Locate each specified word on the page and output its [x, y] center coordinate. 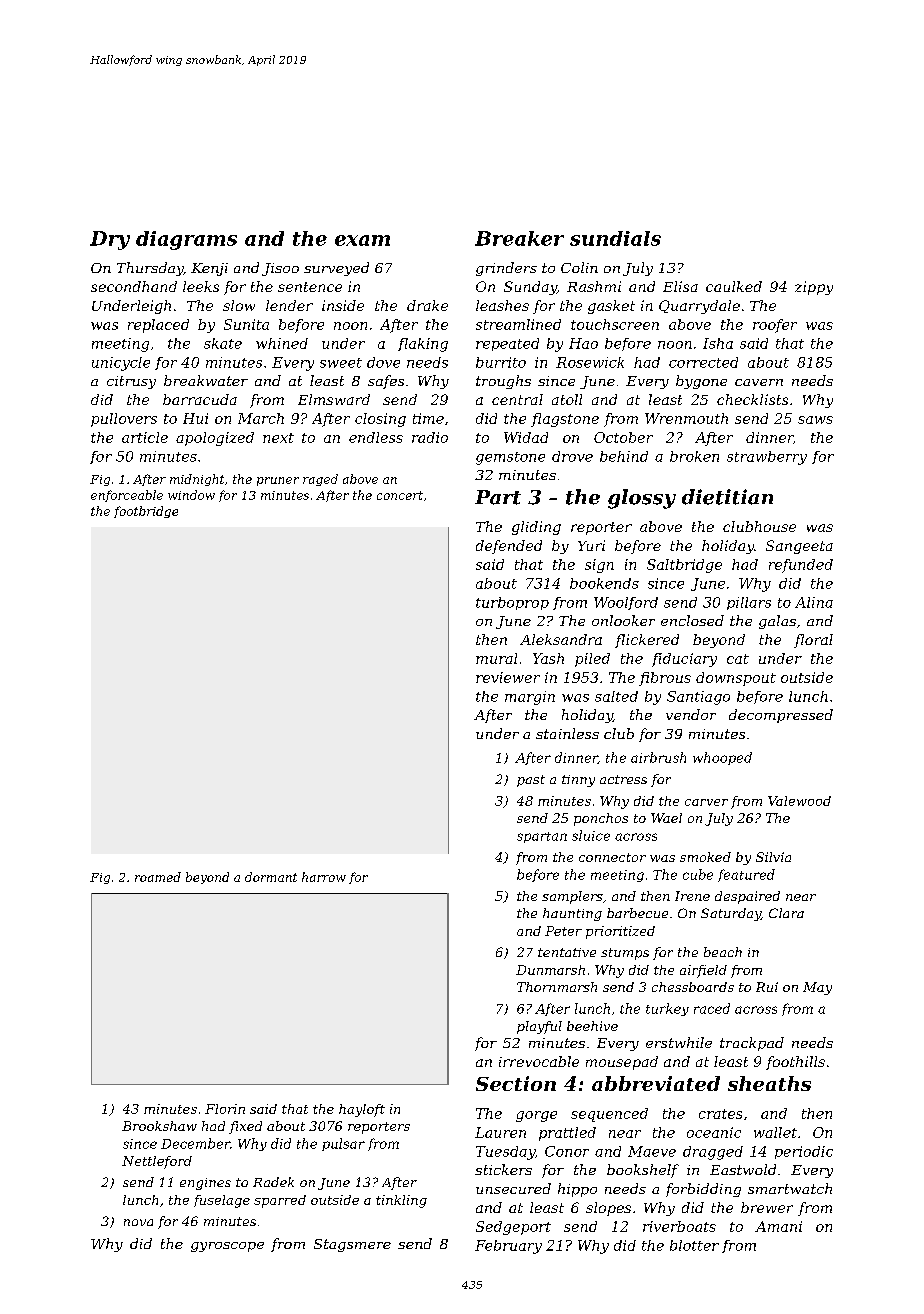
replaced [158, 326]
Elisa [680, 286]
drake [427, 305]
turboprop [512, 603]
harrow [324, 877]
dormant [271, 877]
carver [706, 802]
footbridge [146, 512]
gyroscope [227, 1247]
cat [738, 659]
